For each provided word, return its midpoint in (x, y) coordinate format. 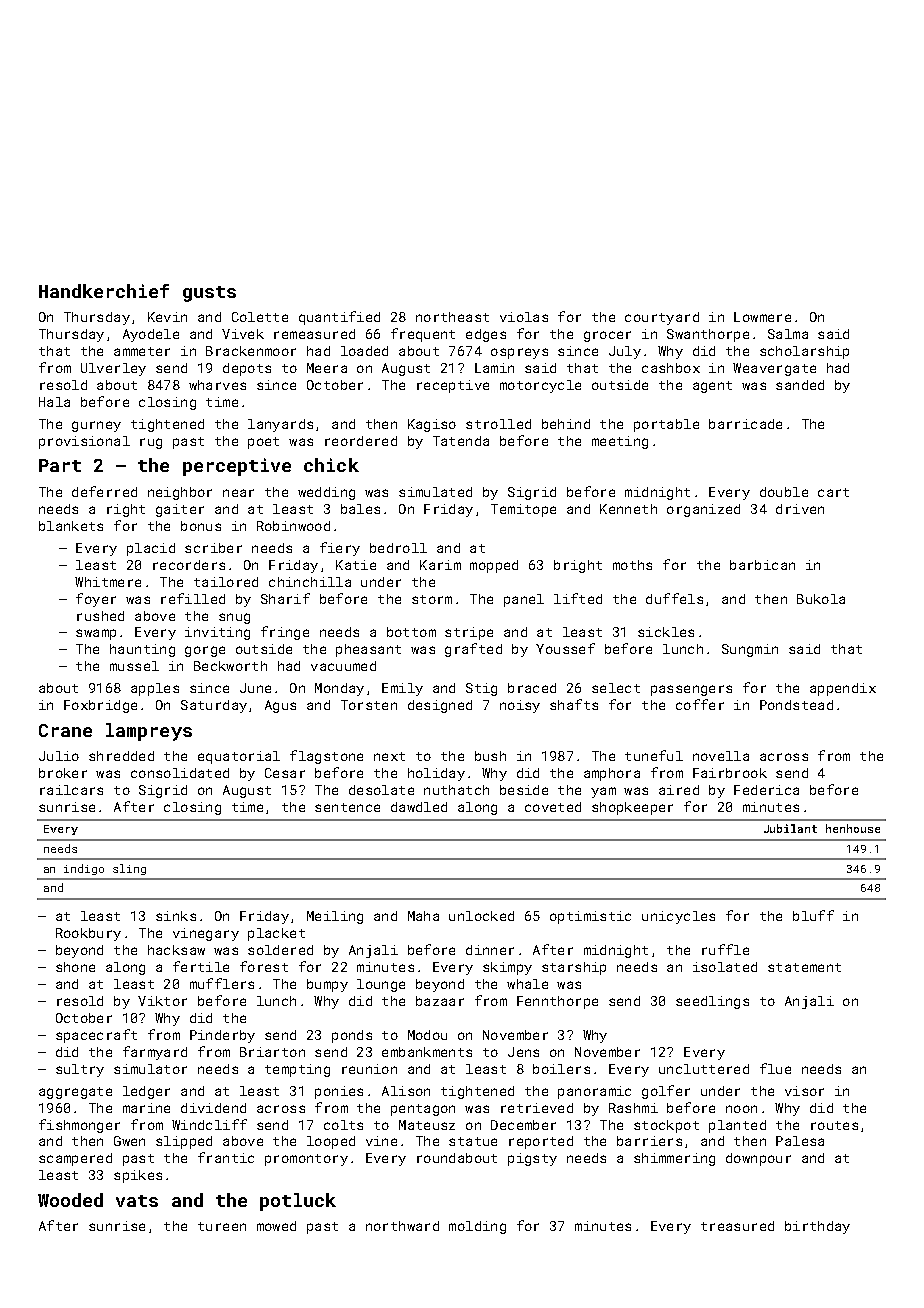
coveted (553, 807)
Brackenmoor (251, 351)
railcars (71, 790)
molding (477, 1227)
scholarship (804, 352)
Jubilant (790, 828)
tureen (222, 1226)
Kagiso (432, 425)
